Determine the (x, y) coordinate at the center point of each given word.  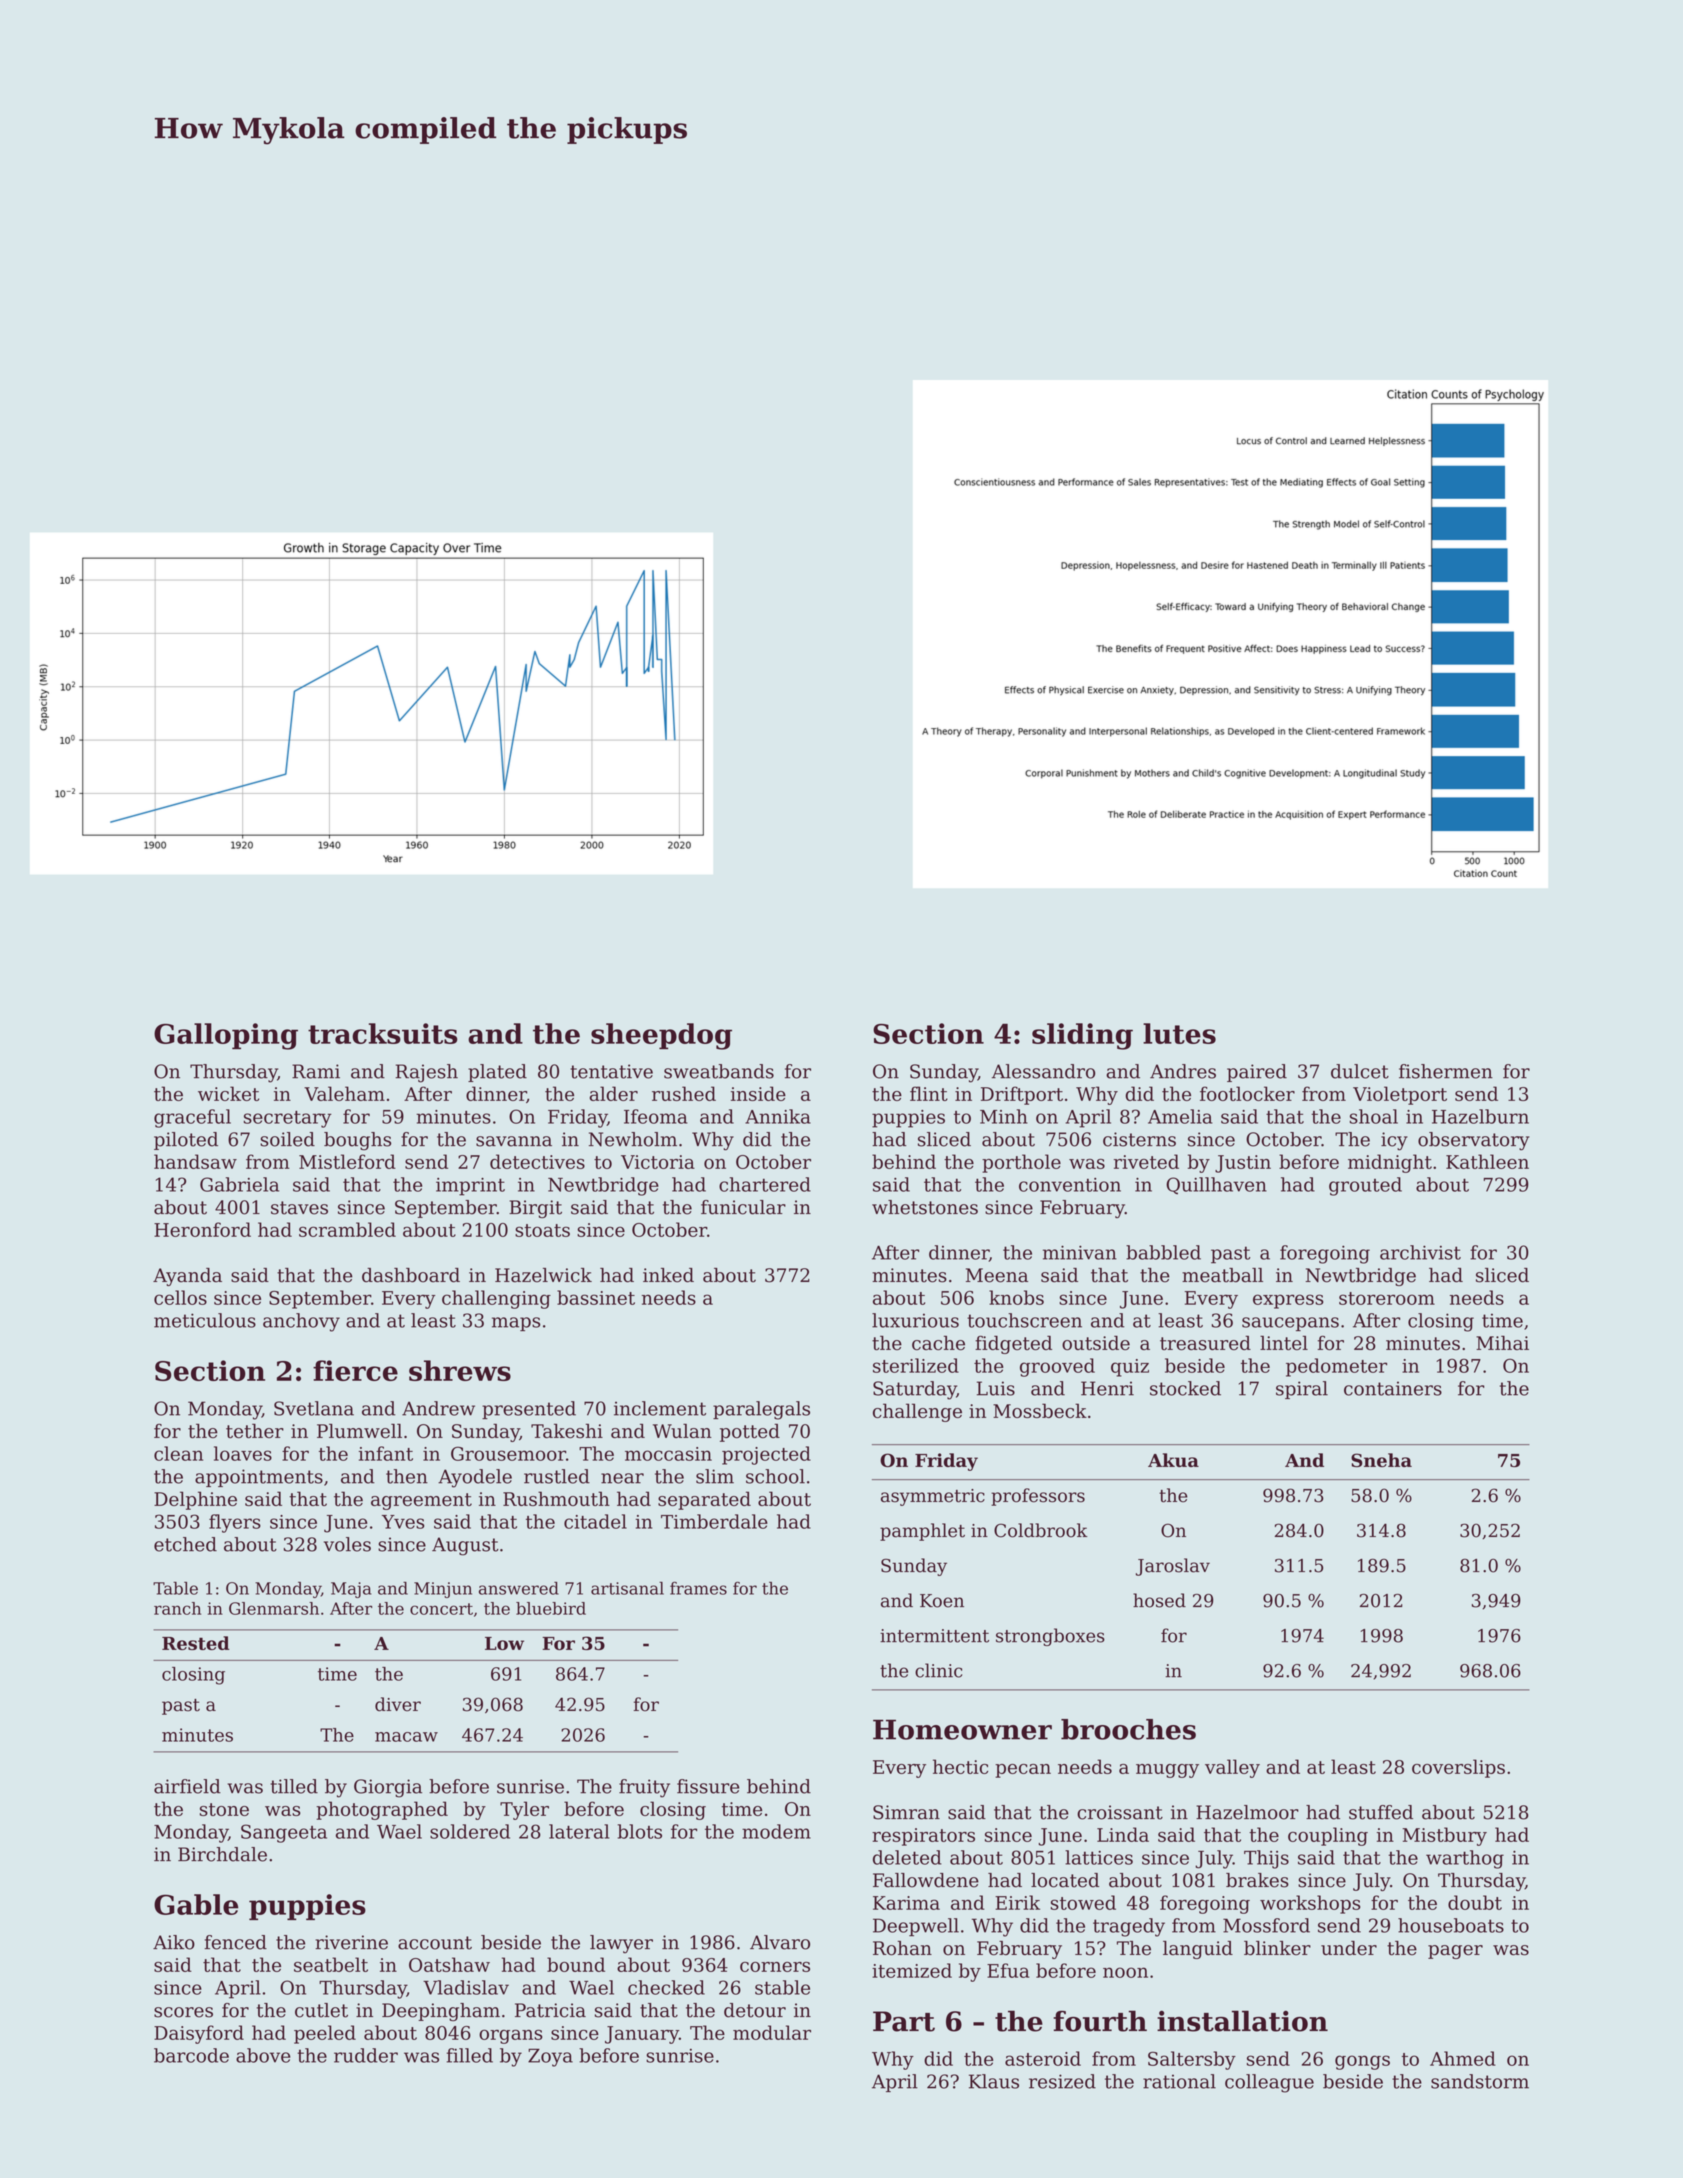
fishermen (1446, 1071)
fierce (355, 1370)
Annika (778, 1116)
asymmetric (933, 1497)
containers (1393, 1388)
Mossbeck (1040, 1410)
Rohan (902, 1948)
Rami (316, 1071)
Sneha (1381, 1460)
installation (1242, 2021)
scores (183, 2012)
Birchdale (222, 1854)
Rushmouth (556, 1498)
